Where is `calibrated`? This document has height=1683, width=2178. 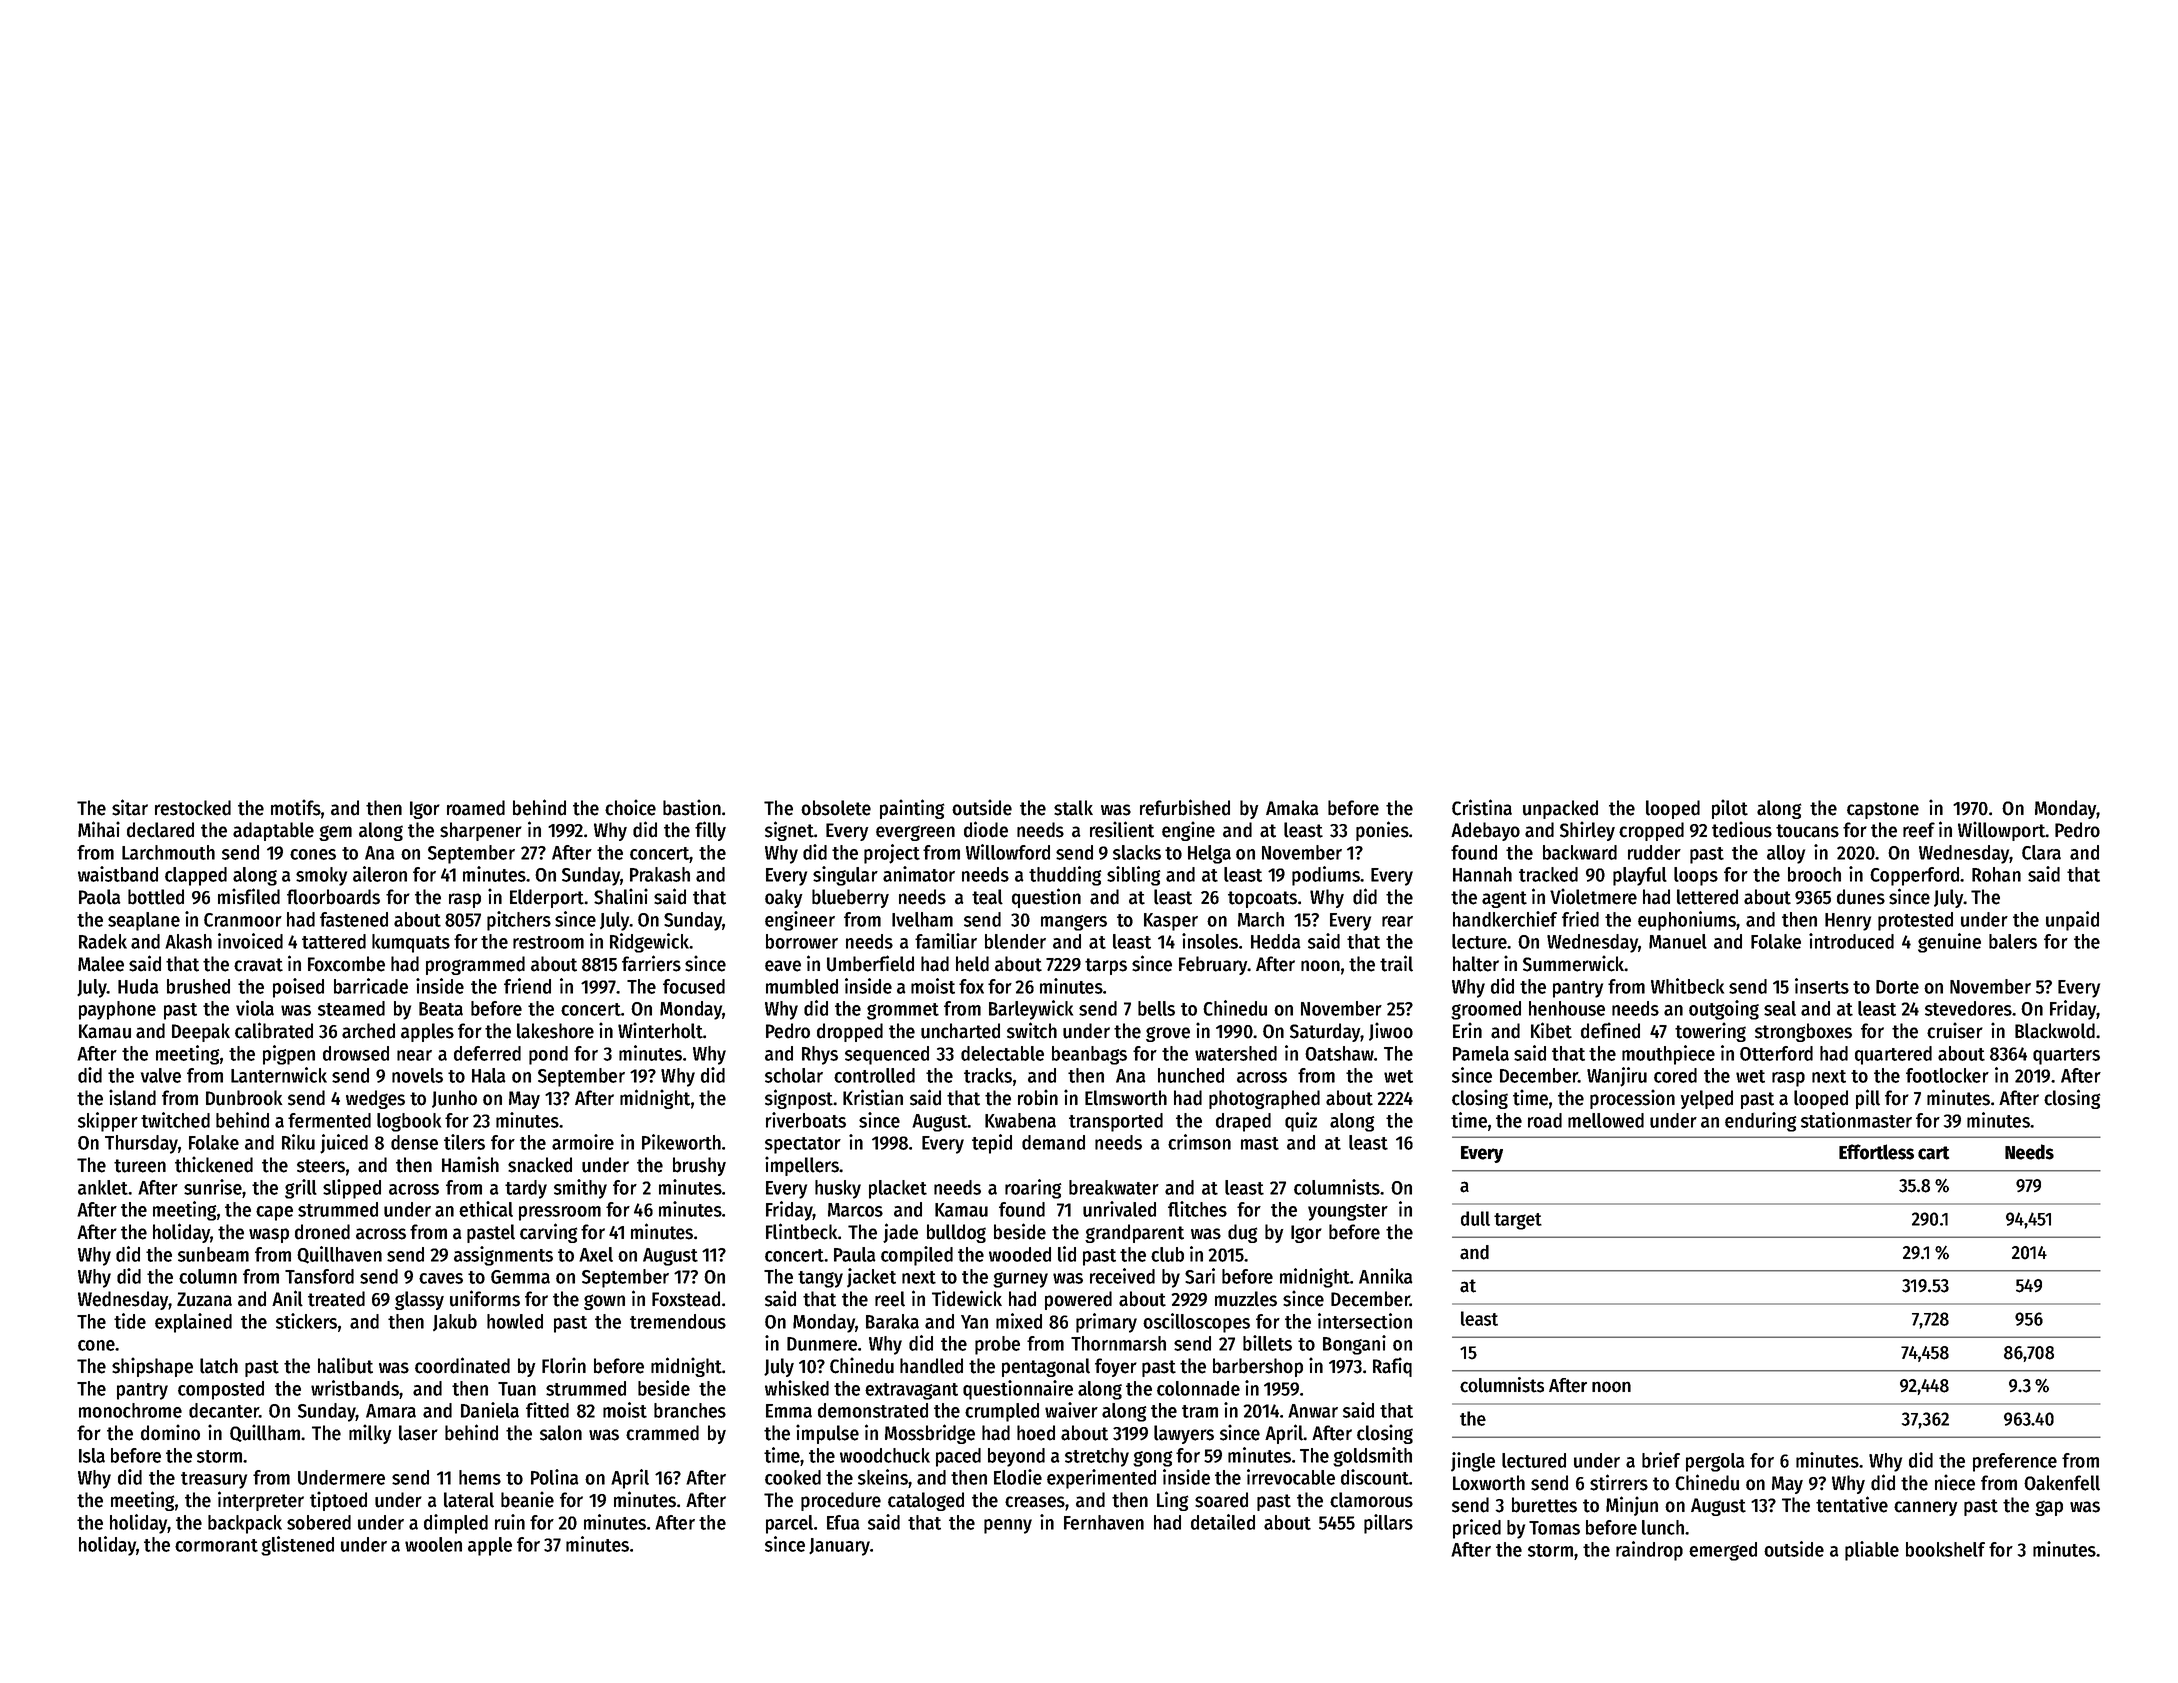 calibrated is located at coordinates (274, 1030).
